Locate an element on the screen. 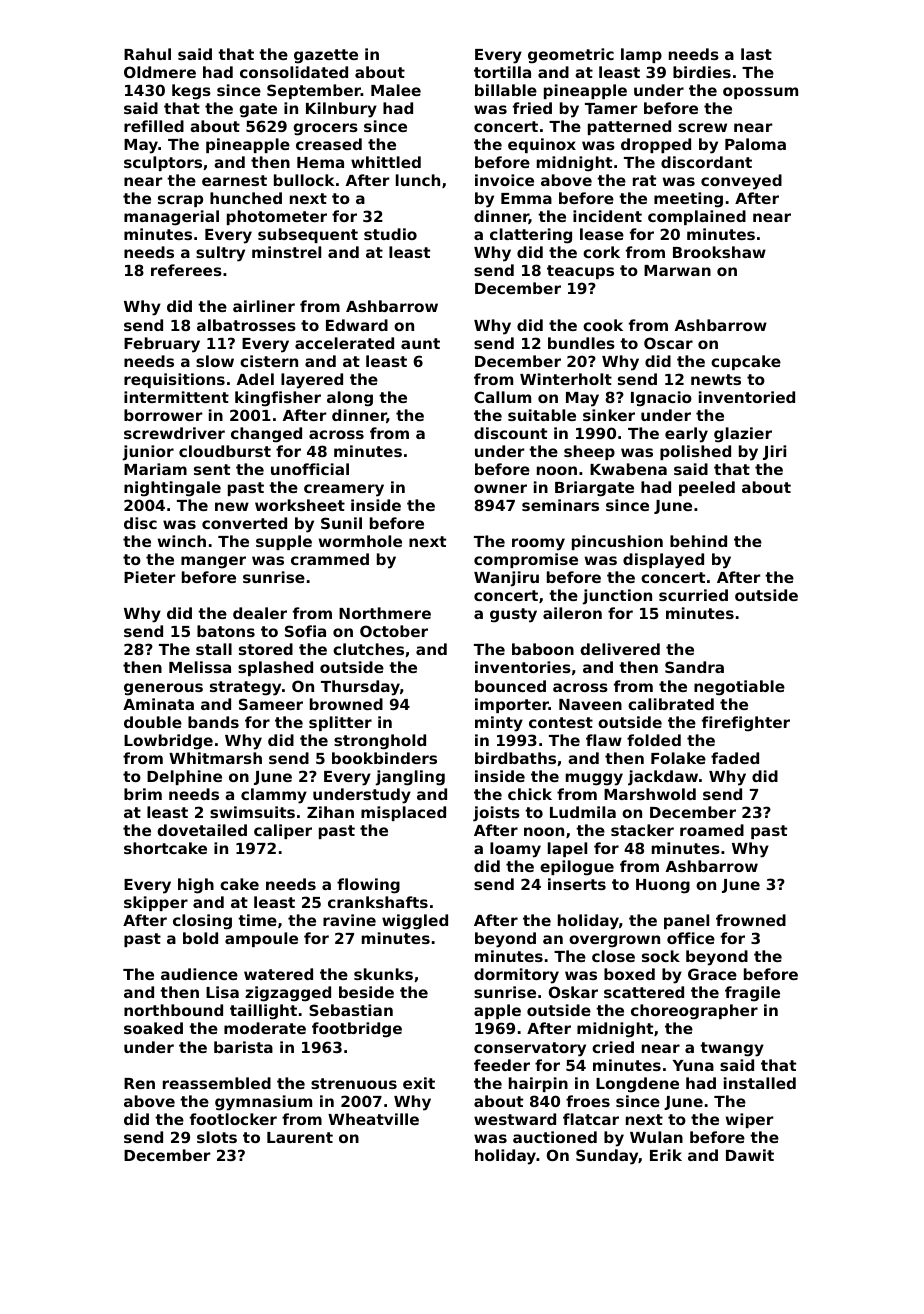 This screenshot has height=1314, width=924. kingfisher is located at coordinates (278, 399).
